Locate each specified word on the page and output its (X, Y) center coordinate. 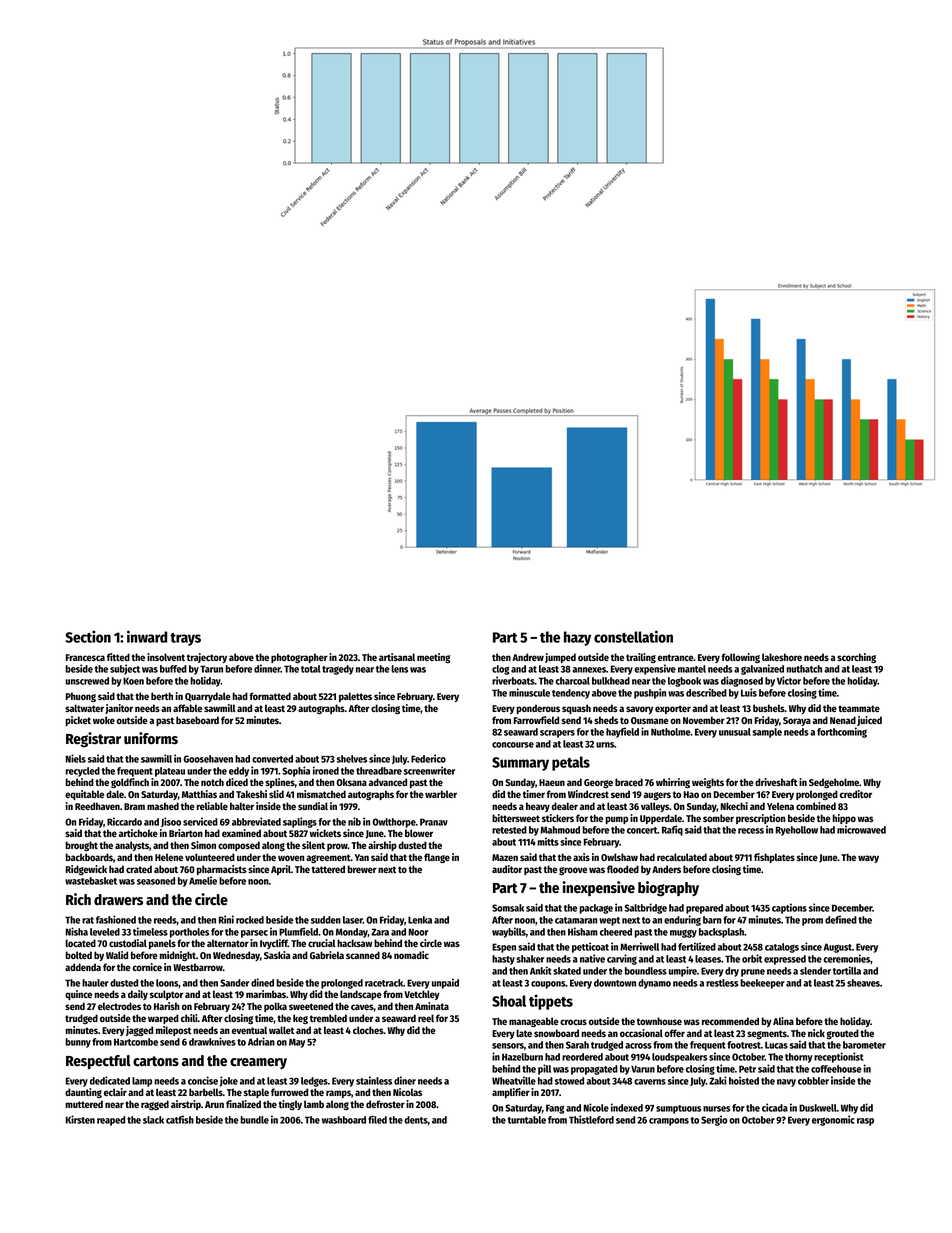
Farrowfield (536, 720)
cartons (156, 1061)
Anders (666, 869)
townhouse (659, 1021)
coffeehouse (836, 1069)
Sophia (296, 771)
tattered (328, 869)
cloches (368, 1030)
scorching (856, 658)
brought (82, 846)
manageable (534, 1022)
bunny (78, 1043)
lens (399, 669)
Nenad (843, 720)
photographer (299, 658)
